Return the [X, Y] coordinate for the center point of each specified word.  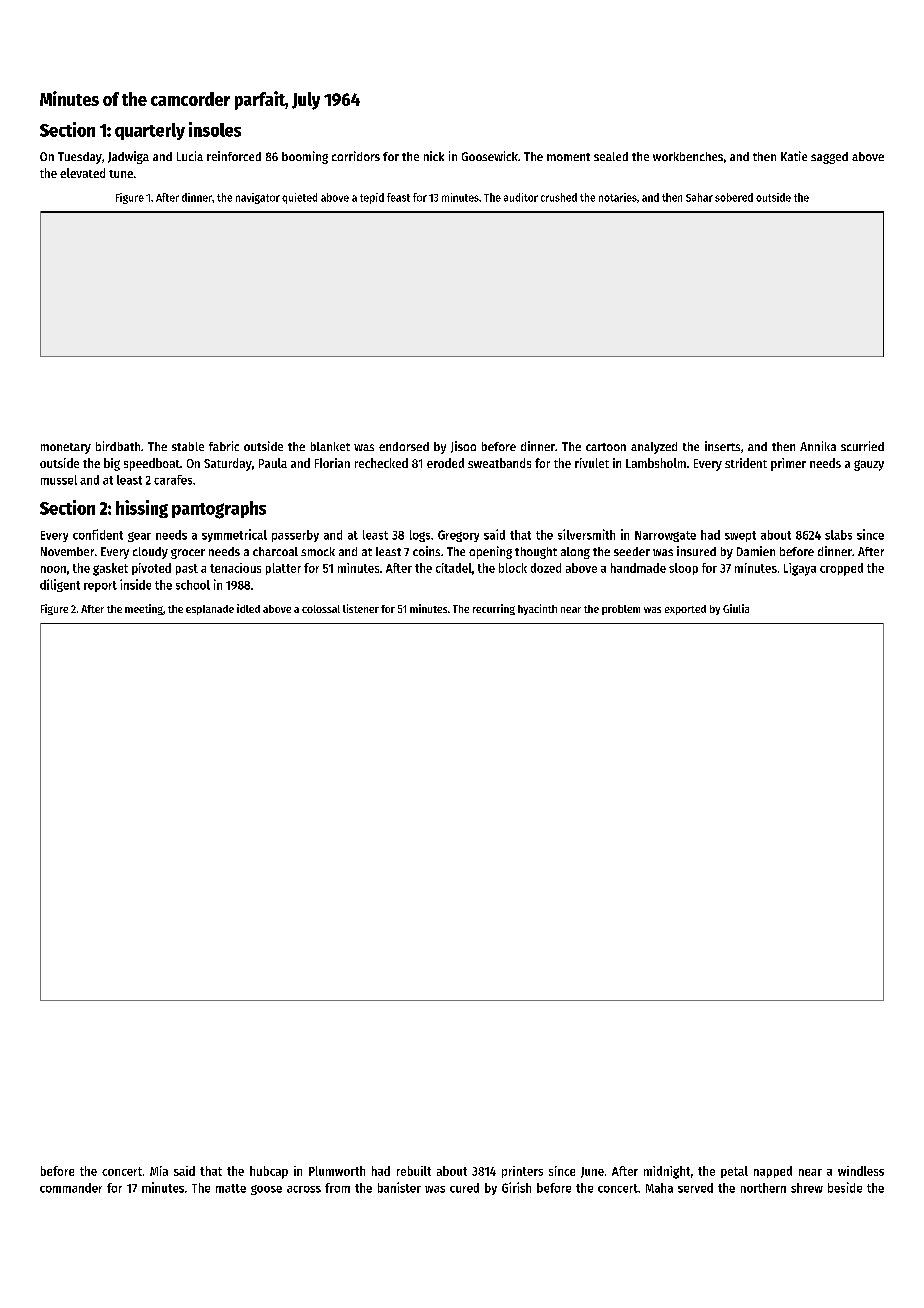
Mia [159, 1171]
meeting [144, 609]
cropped [841, 569]
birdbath [118, 446]
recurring [494, 609]
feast [398, 197]
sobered [734, 197]
